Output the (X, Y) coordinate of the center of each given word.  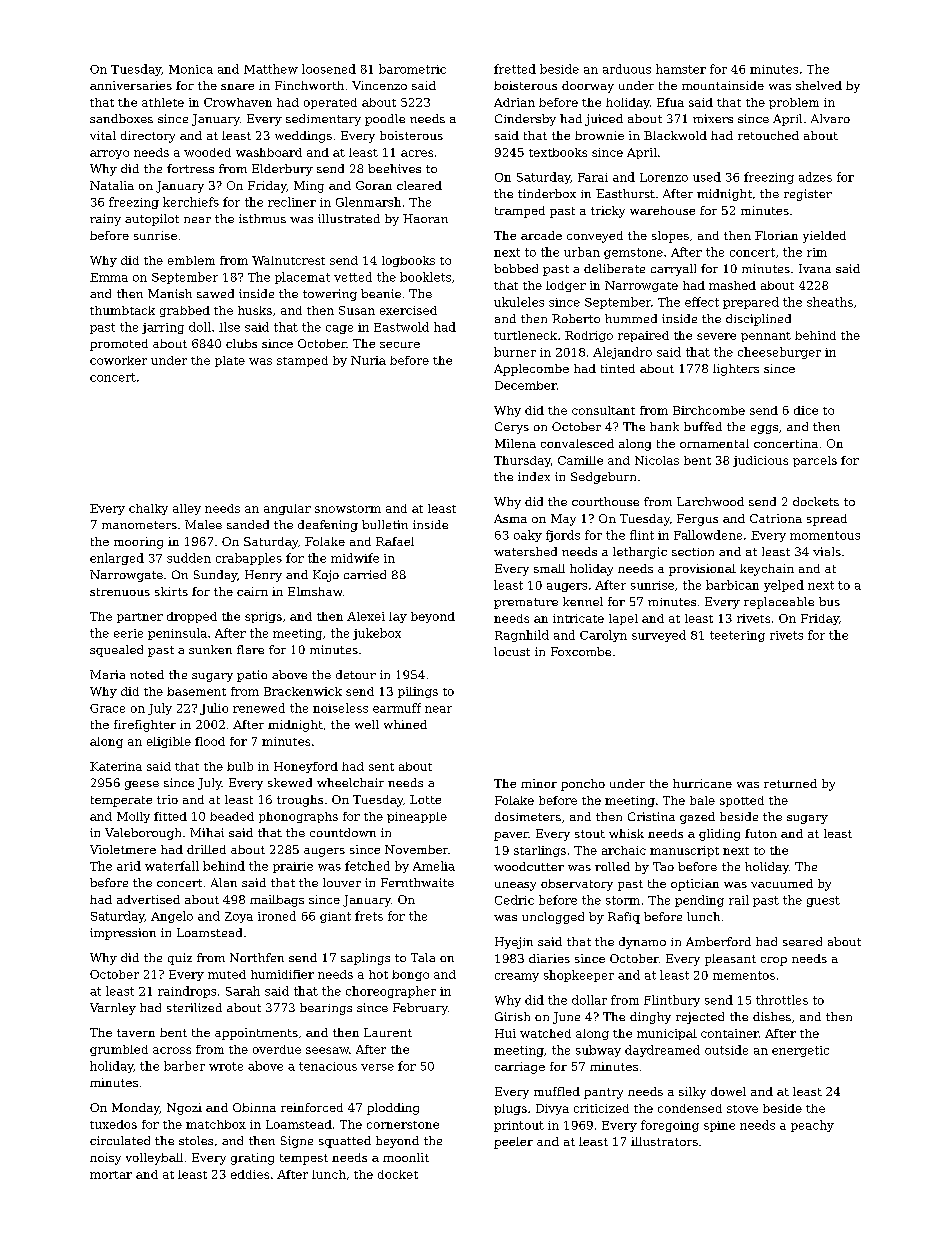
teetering (737, 636)
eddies (250, 1174)
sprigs (263, 617)
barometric (412, 69)
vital (103, 135)
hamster (681, 69)
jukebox (377, 634)
